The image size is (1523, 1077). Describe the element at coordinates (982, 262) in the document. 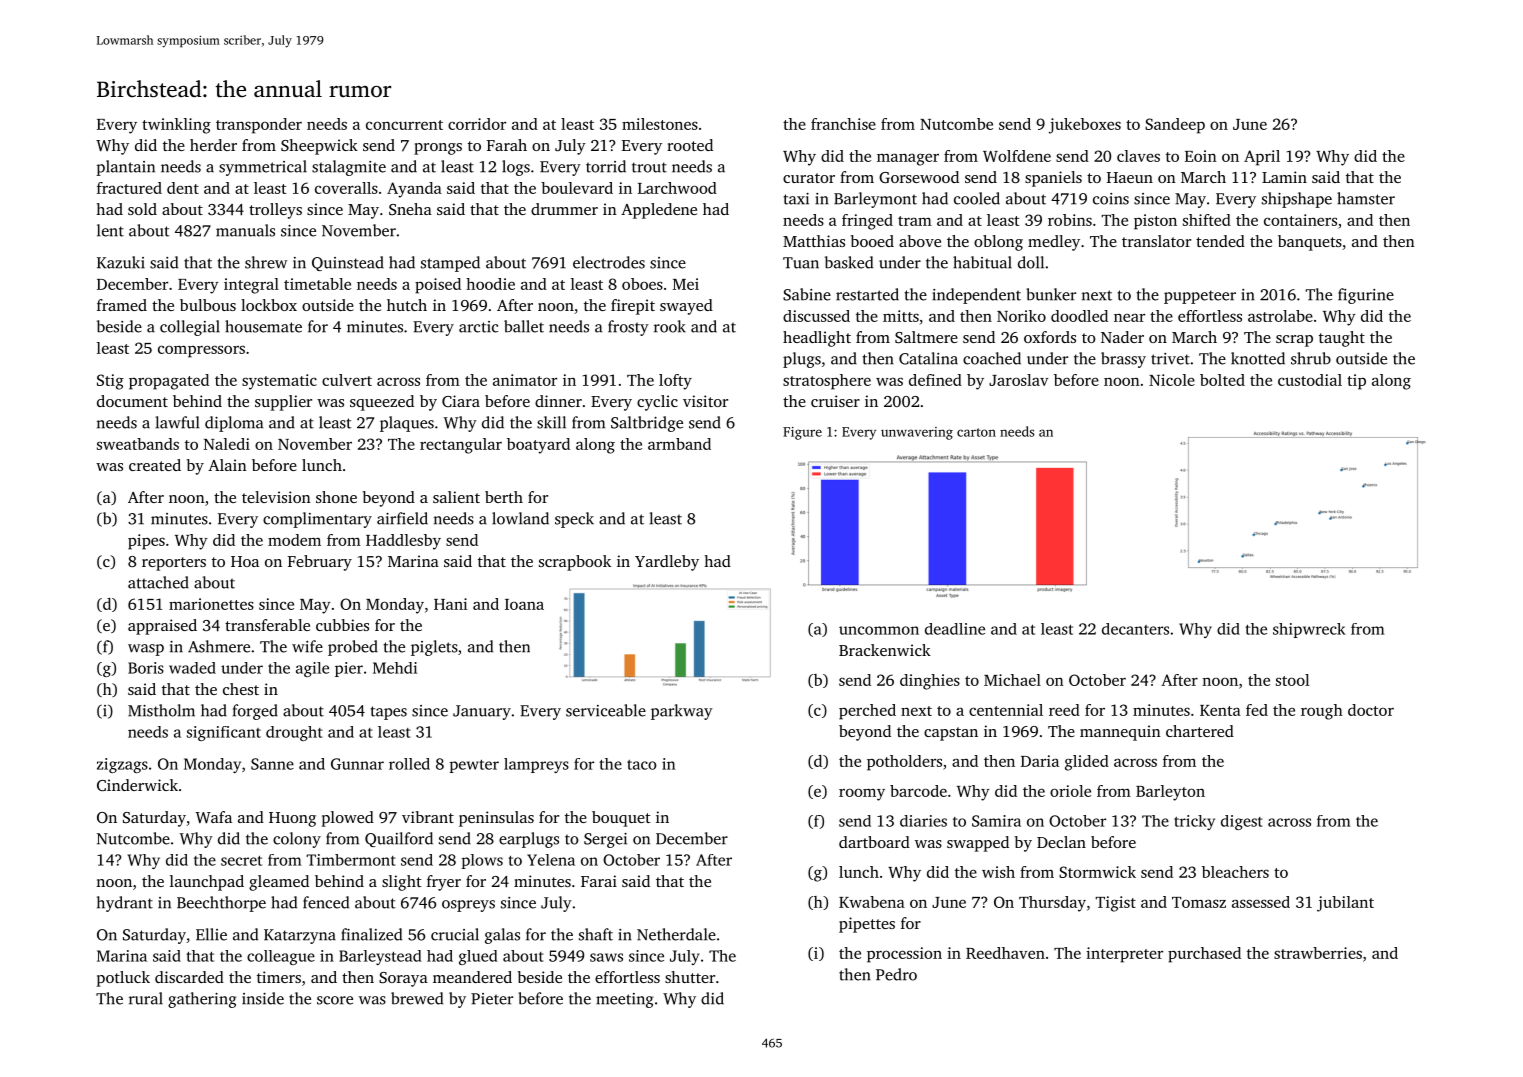

I see `habitual` at that location.
